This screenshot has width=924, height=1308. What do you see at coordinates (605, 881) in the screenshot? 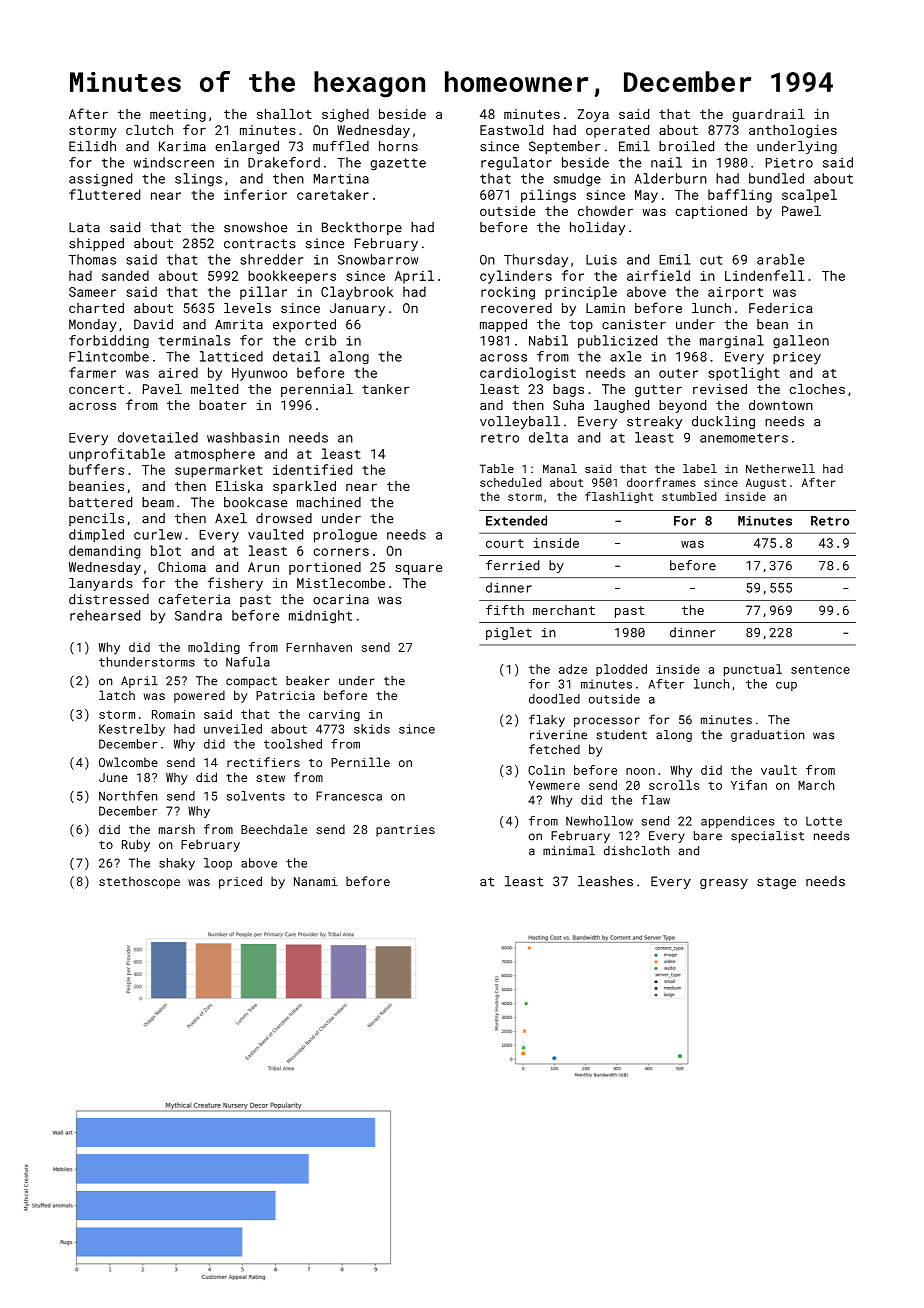
I see `leashes` at bounding box center [605, 881].
